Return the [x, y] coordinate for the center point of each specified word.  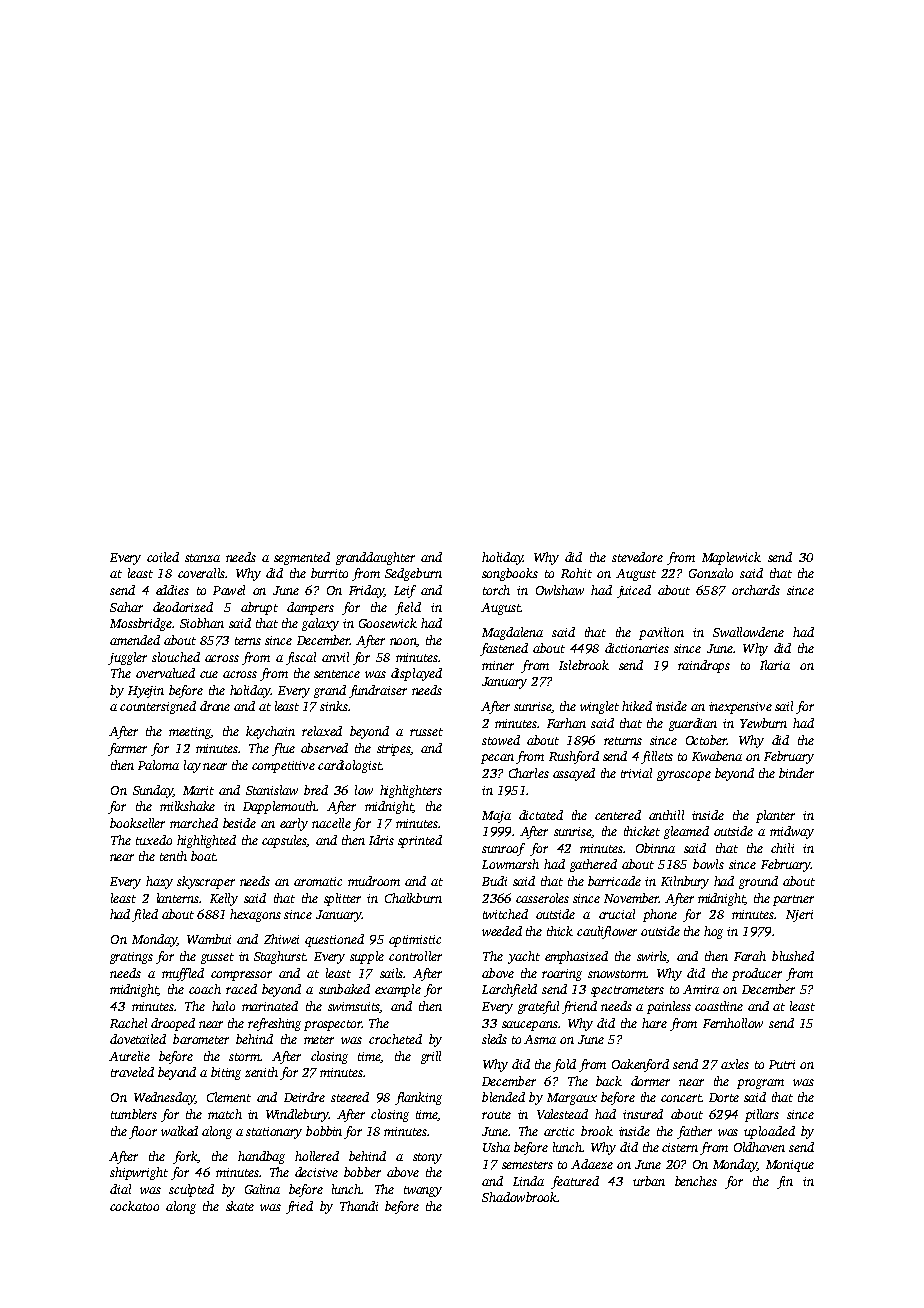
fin [785, 1182]
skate [240, 1206]
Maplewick [731, 558]
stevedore [637, 557]
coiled [163, 557]
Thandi [359, 1206]
